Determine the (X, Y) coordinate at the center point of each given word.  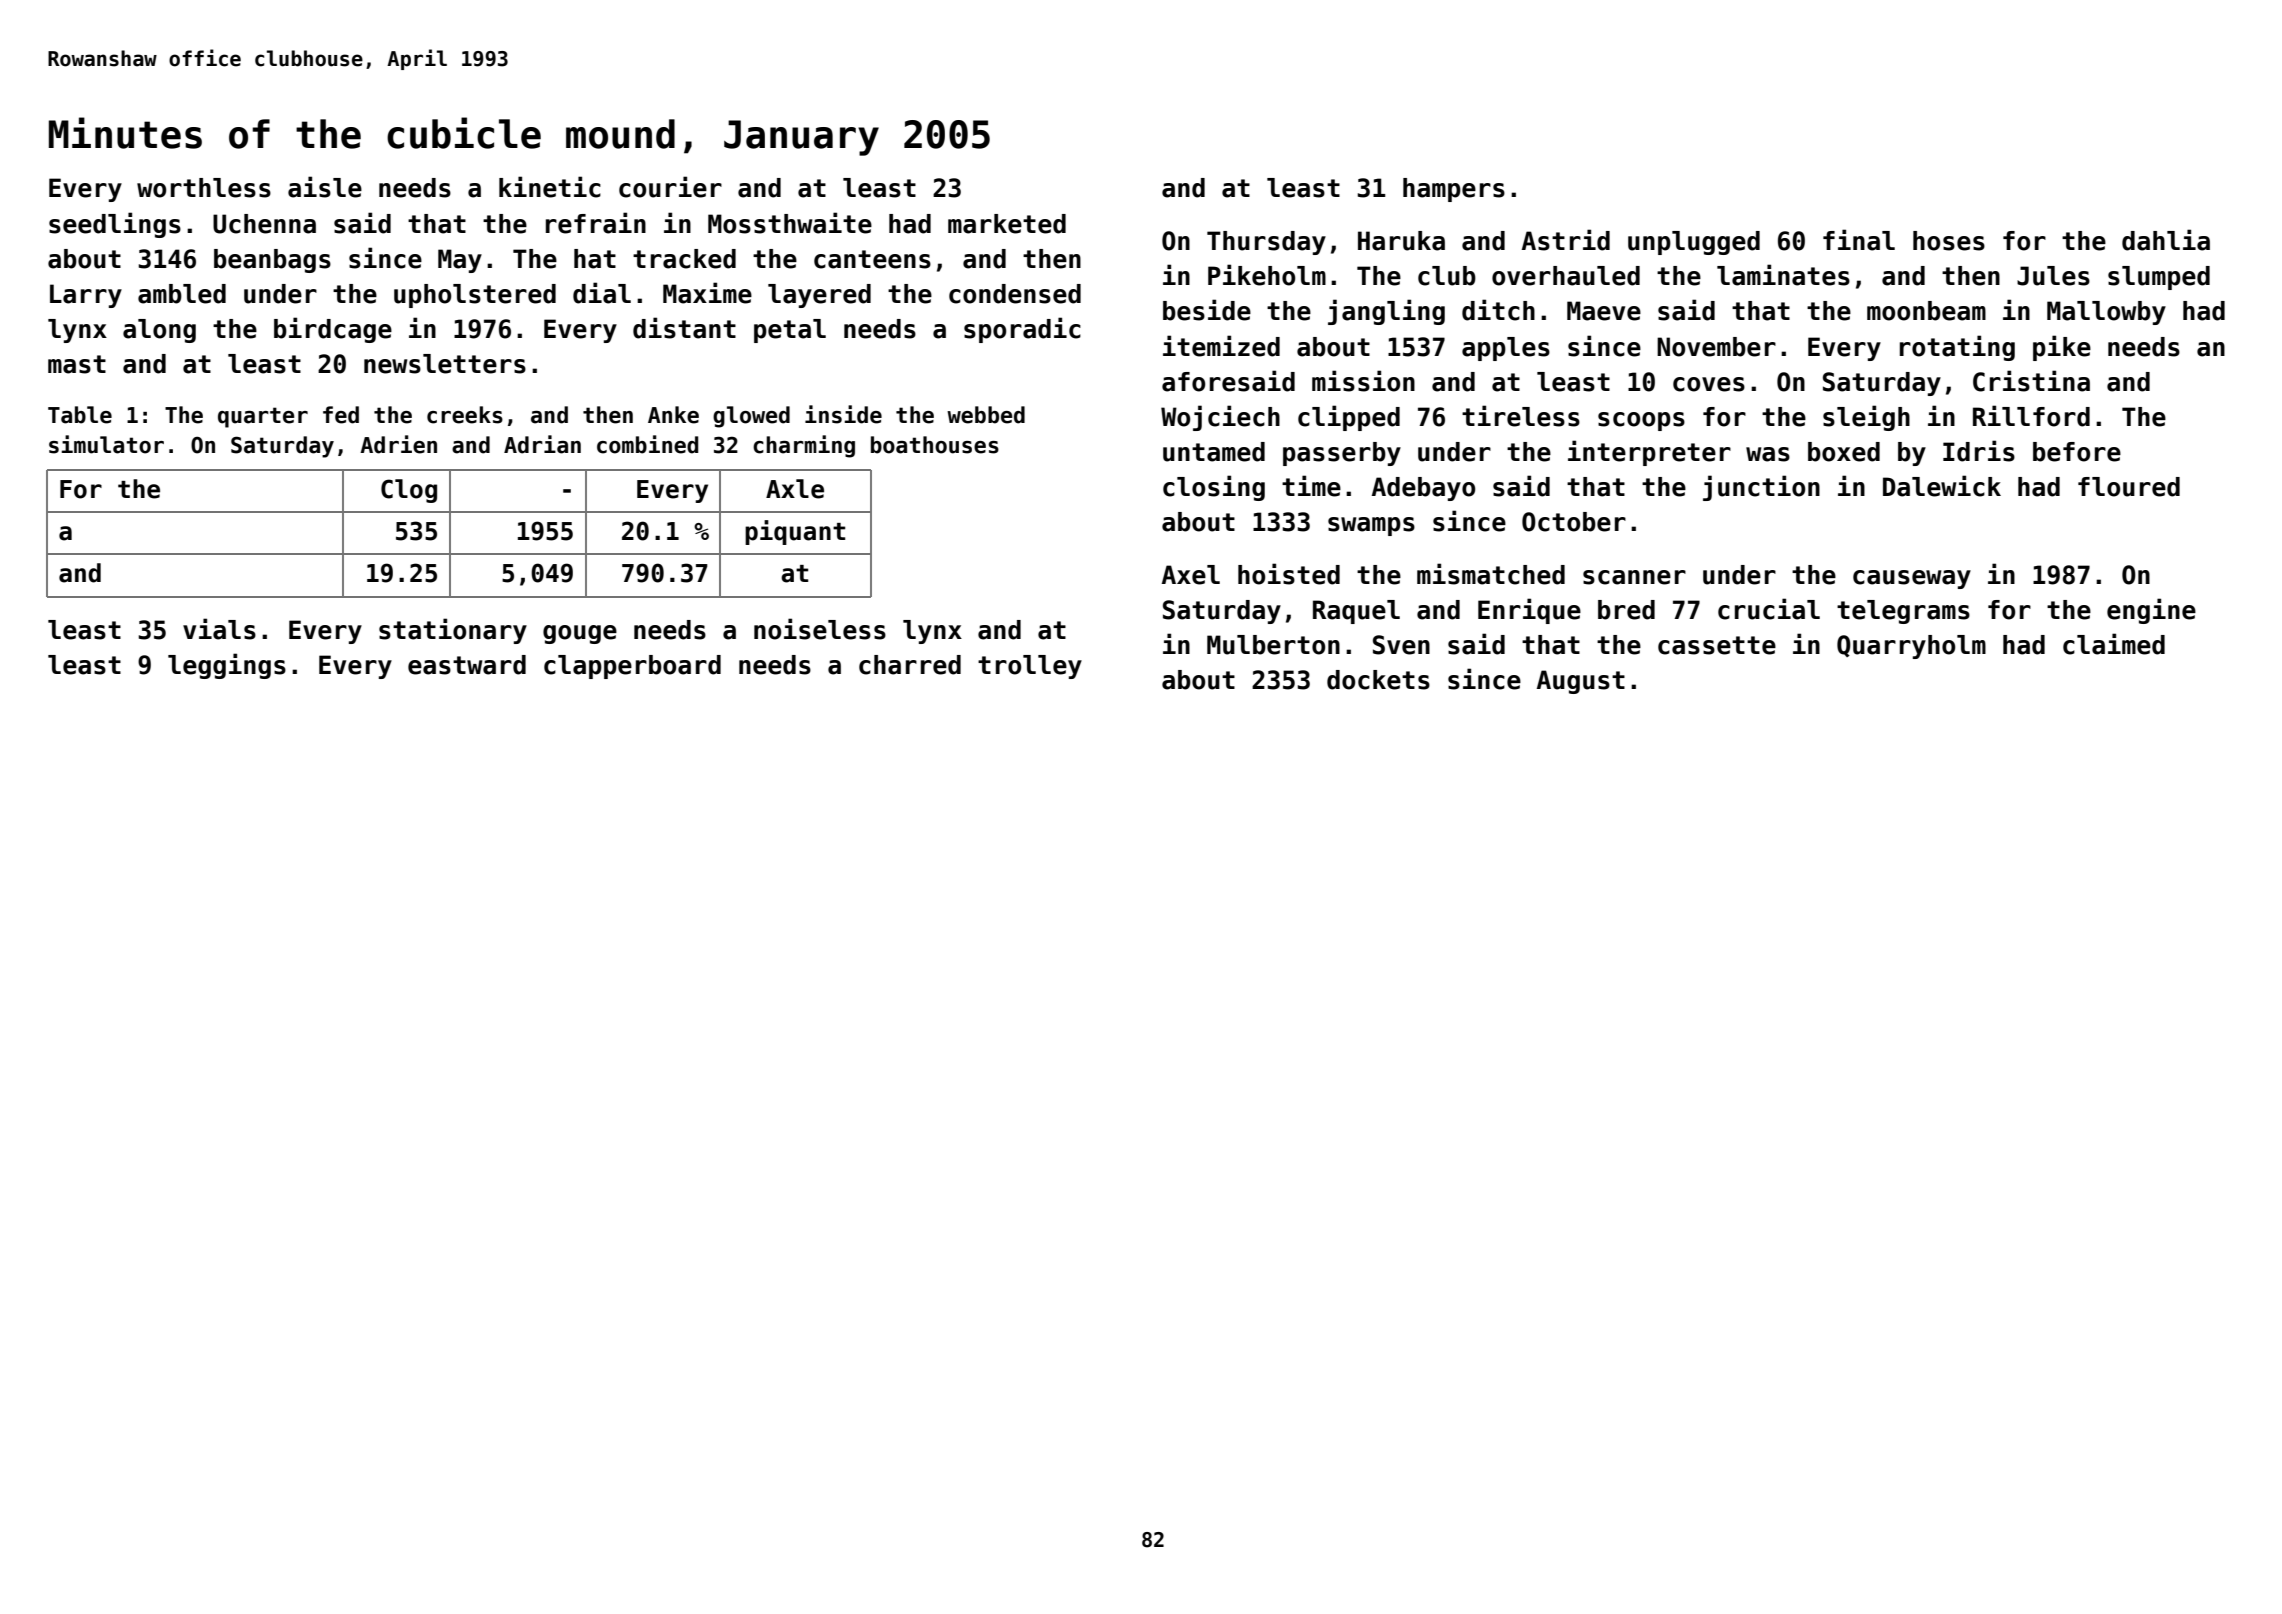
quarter (263, 417)
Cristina (2031, 381)
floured (2129, 487)
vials (219, 629)
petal (790, 331)
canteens (872, 259)
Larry (86, 296)
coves (1709, 384)
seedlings (115, 225)
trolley (1030, 667)
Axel (1191, 575)
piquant (795, 532)
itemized (1221, 346)
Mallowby (2106, 313)
